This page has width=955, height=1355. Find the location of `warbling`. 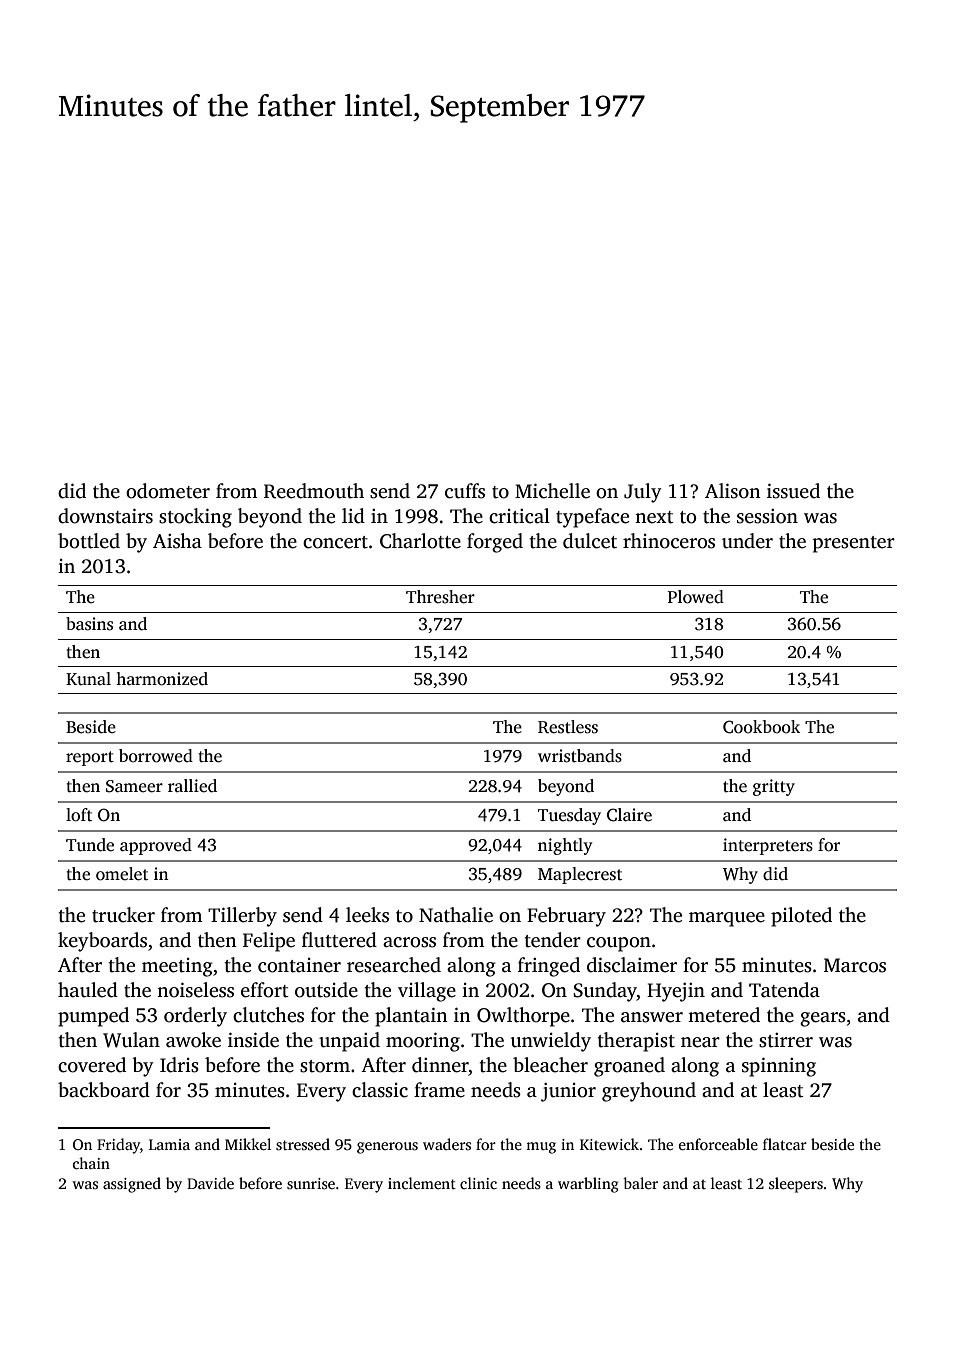

warbling is located at coordinates (588, 1185).
